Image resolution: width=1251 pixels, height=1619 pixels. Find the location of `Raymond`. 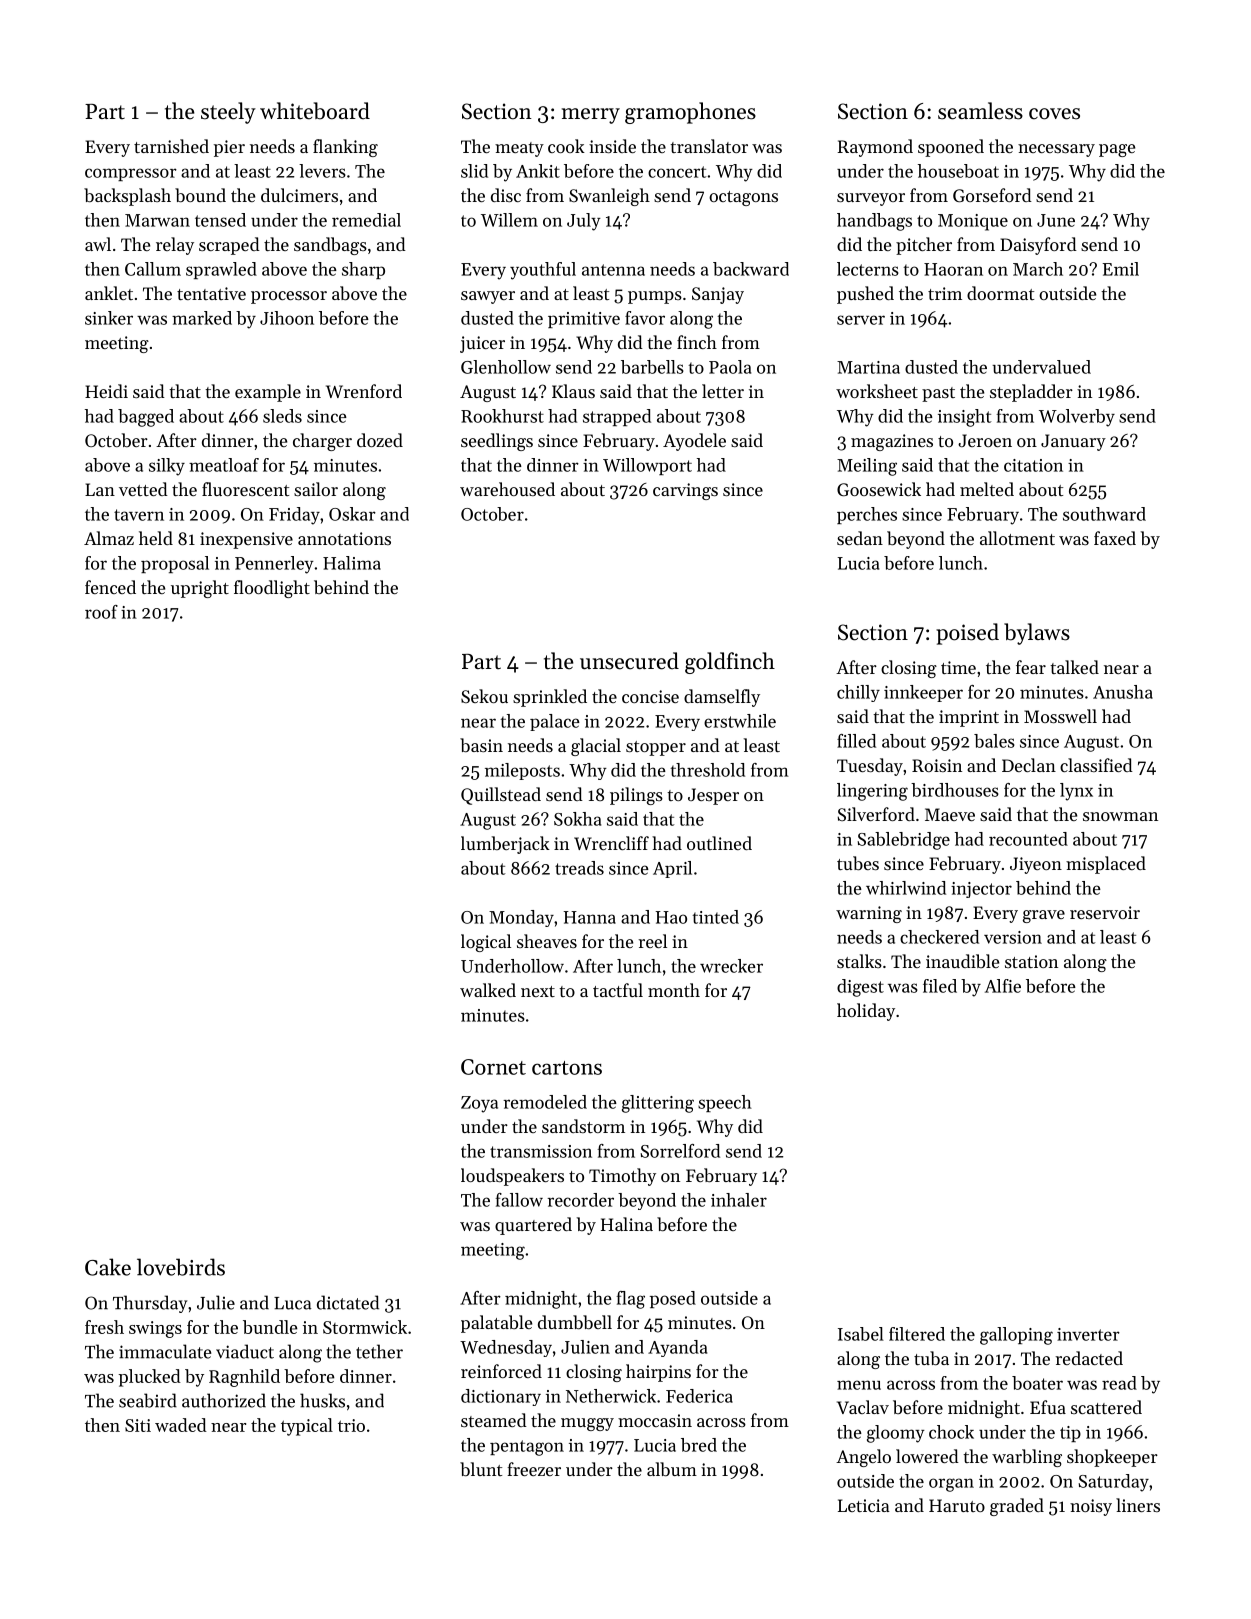

Raymond is located at coordinates (875, 148).
